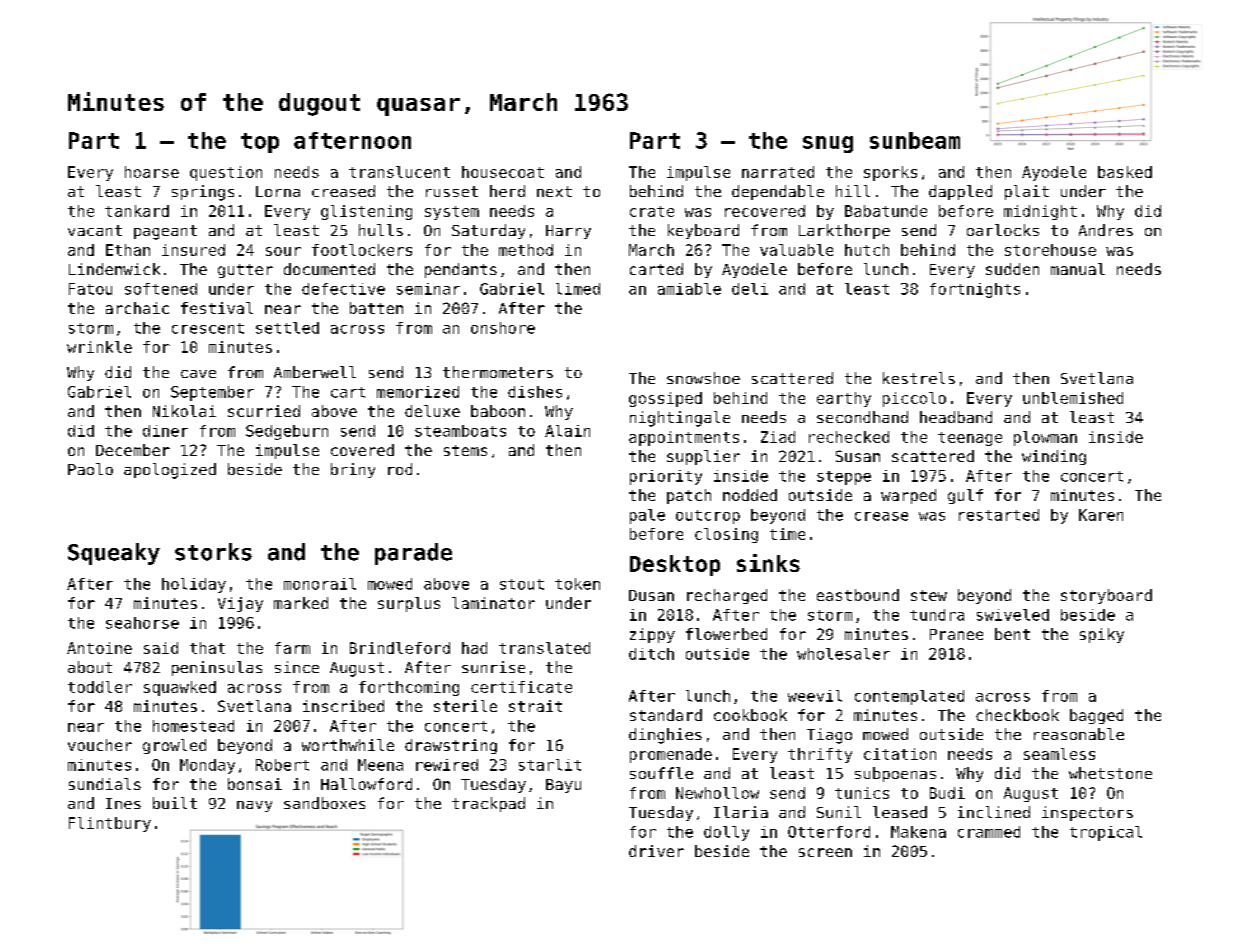 The width and height of the document is (1233, 952). Describe the element at coordinates (947, 793) in the document. I see `Budi` at that location.
